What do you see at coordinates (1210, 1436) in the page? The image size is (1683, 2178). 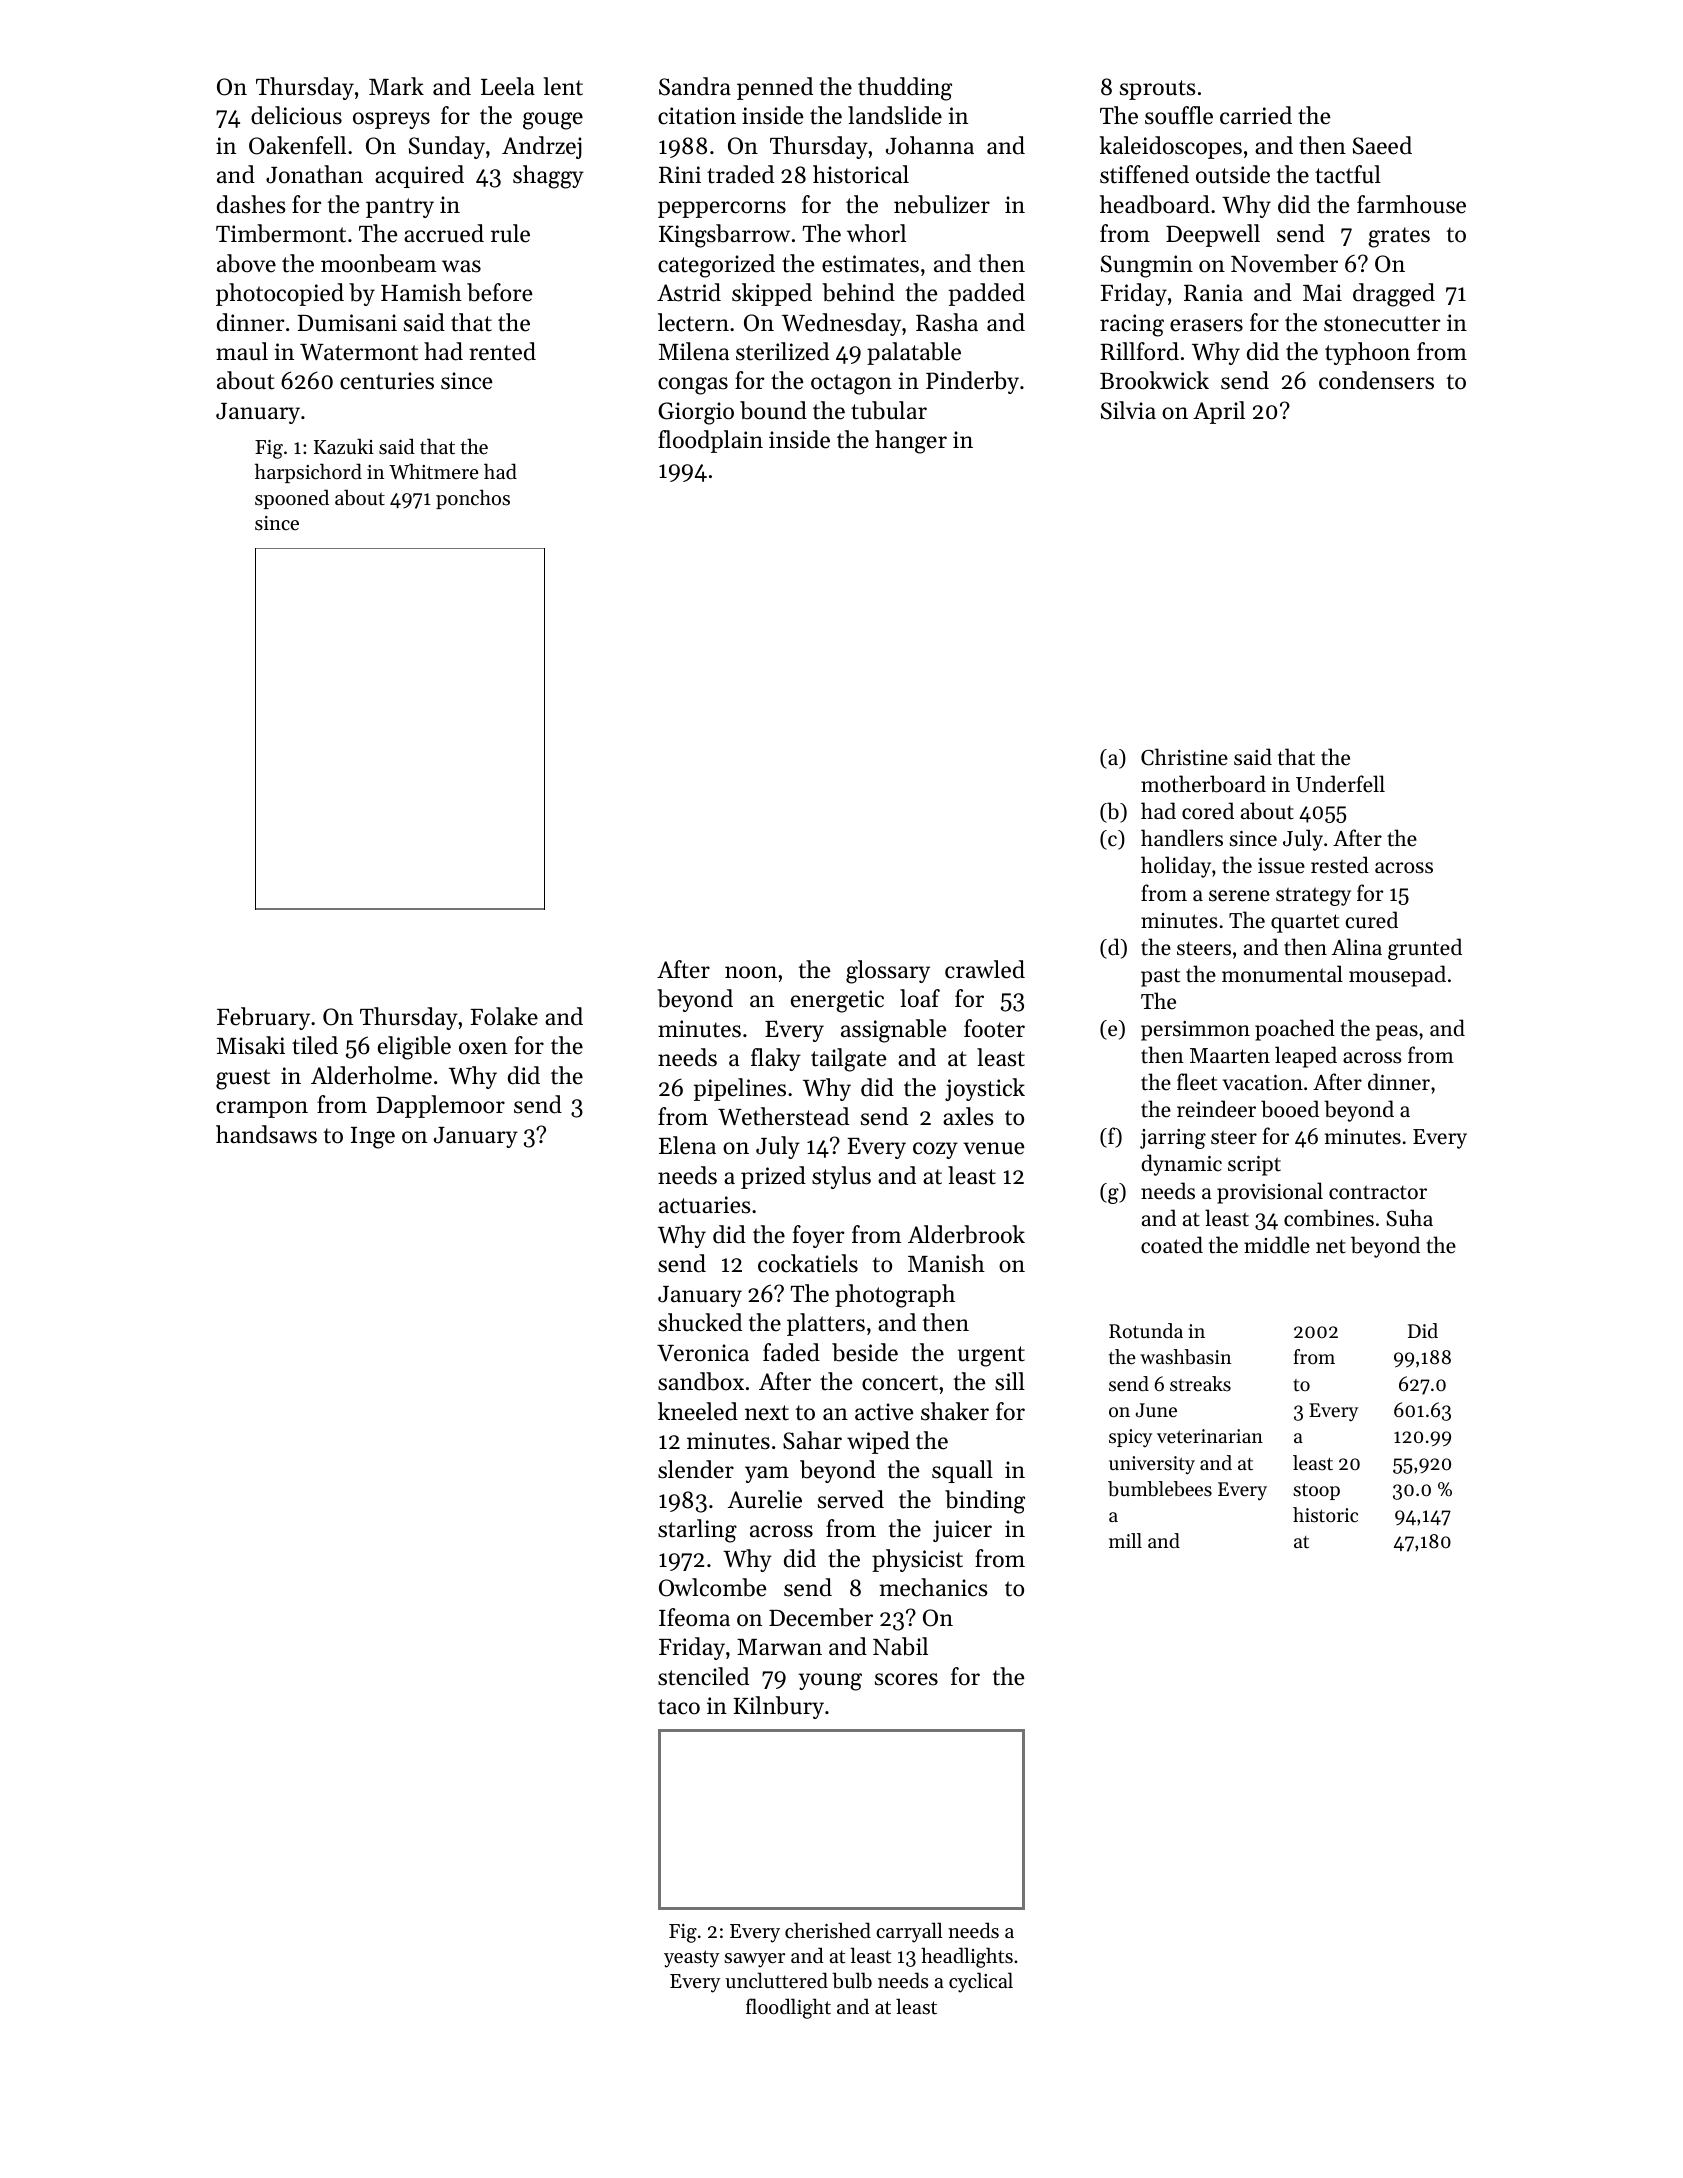 I see `veterinarian` at bounding box center [1210, 1436].
